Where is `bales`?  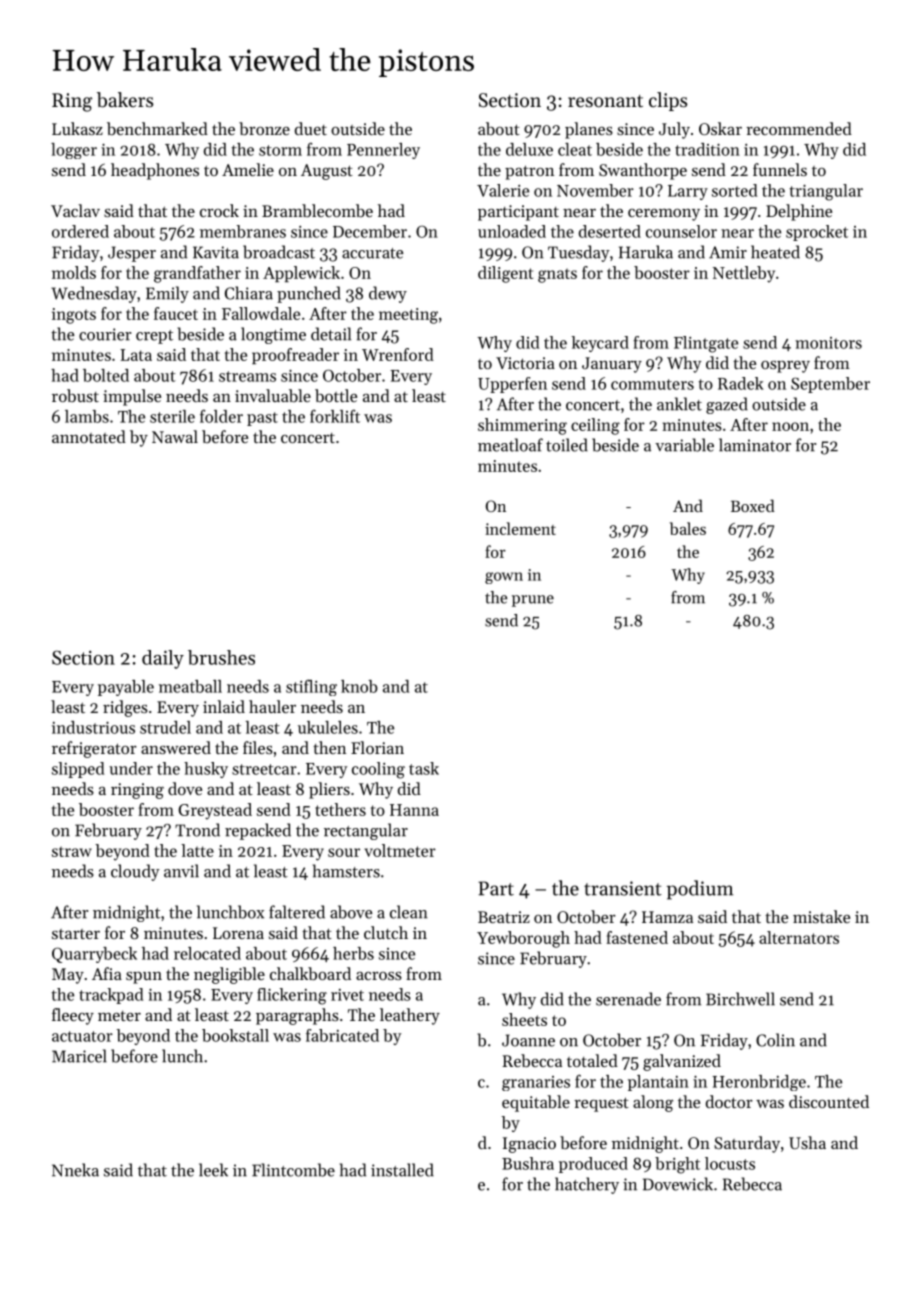 bales is located at coordinates (688, 528).
